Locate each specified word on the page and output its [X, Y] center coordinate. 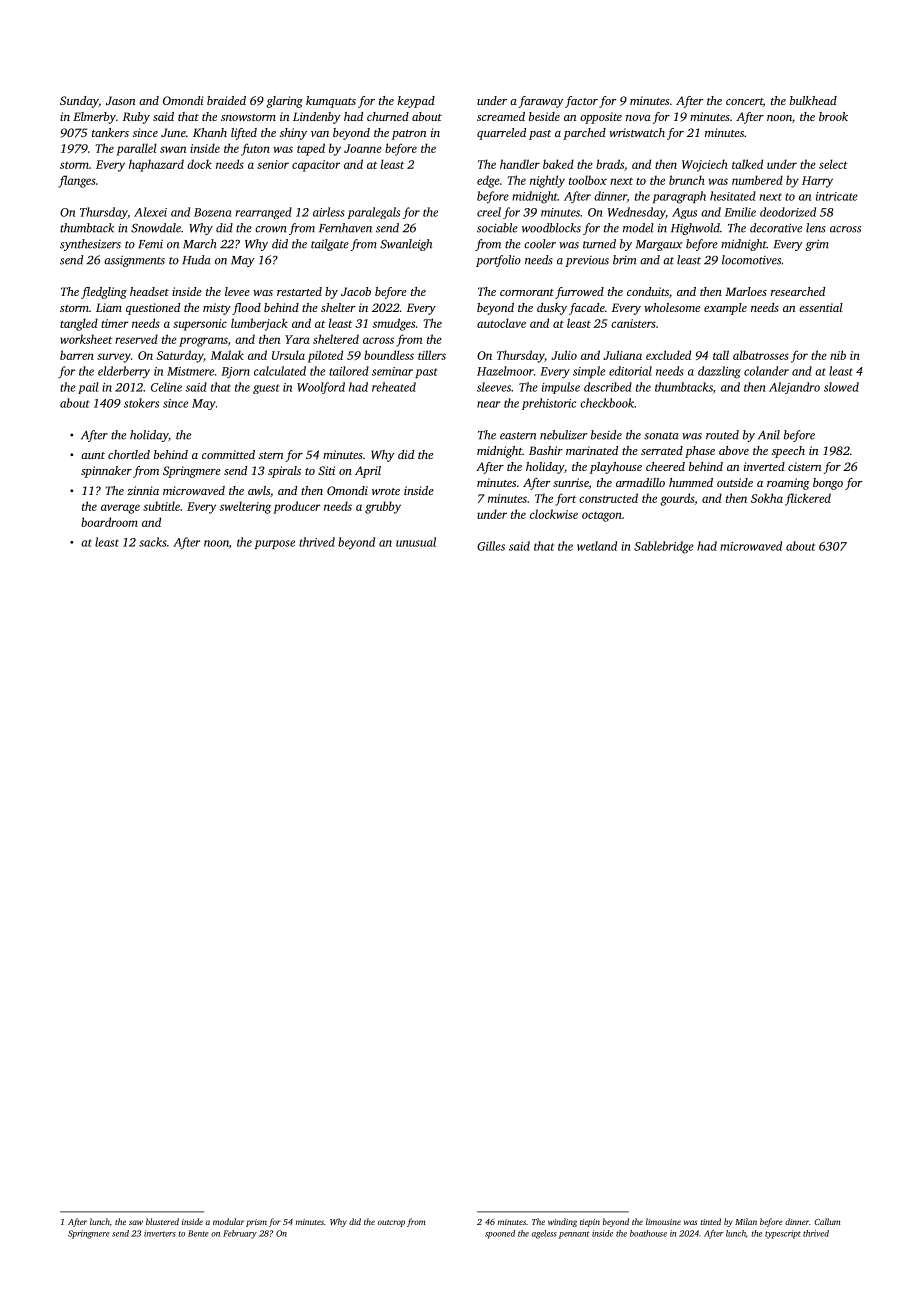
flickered [808, 499]
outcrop [391, 1223]
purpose [275, 544]
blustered [162, 1221]
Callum [827, 1221]
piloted [325, 356]
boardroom [109, 522]
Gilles [491, 546]
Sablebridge [664, 547]
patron [409, 135]
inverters [160, 1233]
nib [838, 355]
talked [747, 164]
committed [228, 454]
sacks [153, 542]
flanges [77, 181]
